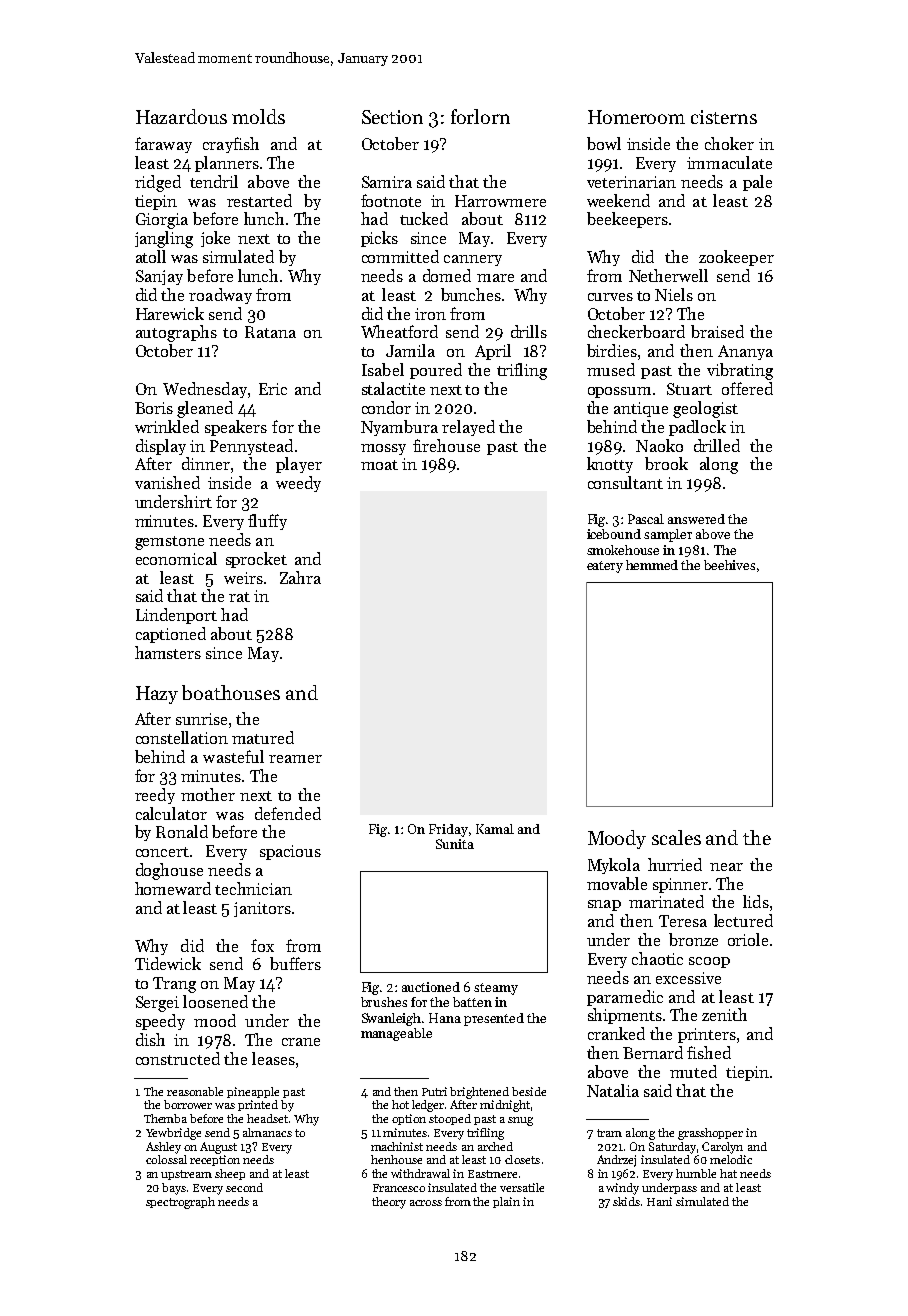 The height and width of the page is (1316, 908). I want to click on moat, so click(379, 465).
